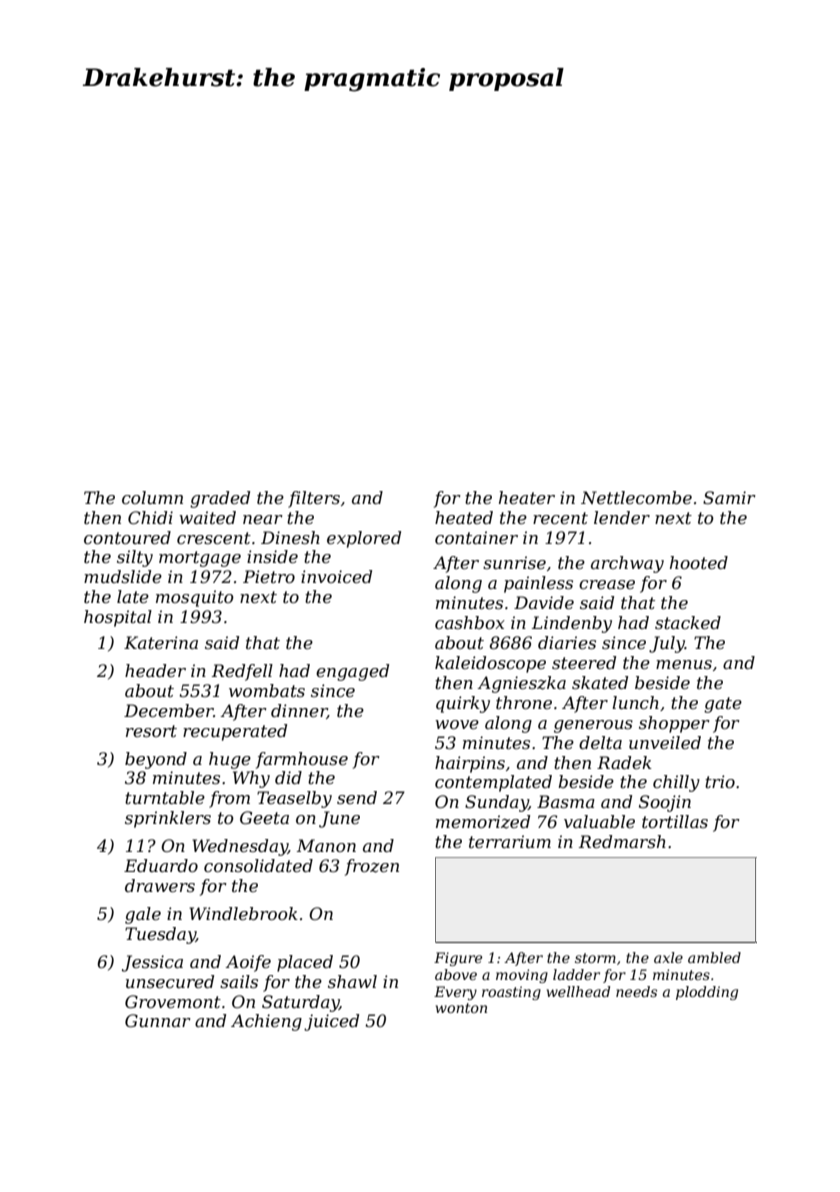  Describe the element at coordinates (699, 562) in the document. I see `hooted` at that location.
